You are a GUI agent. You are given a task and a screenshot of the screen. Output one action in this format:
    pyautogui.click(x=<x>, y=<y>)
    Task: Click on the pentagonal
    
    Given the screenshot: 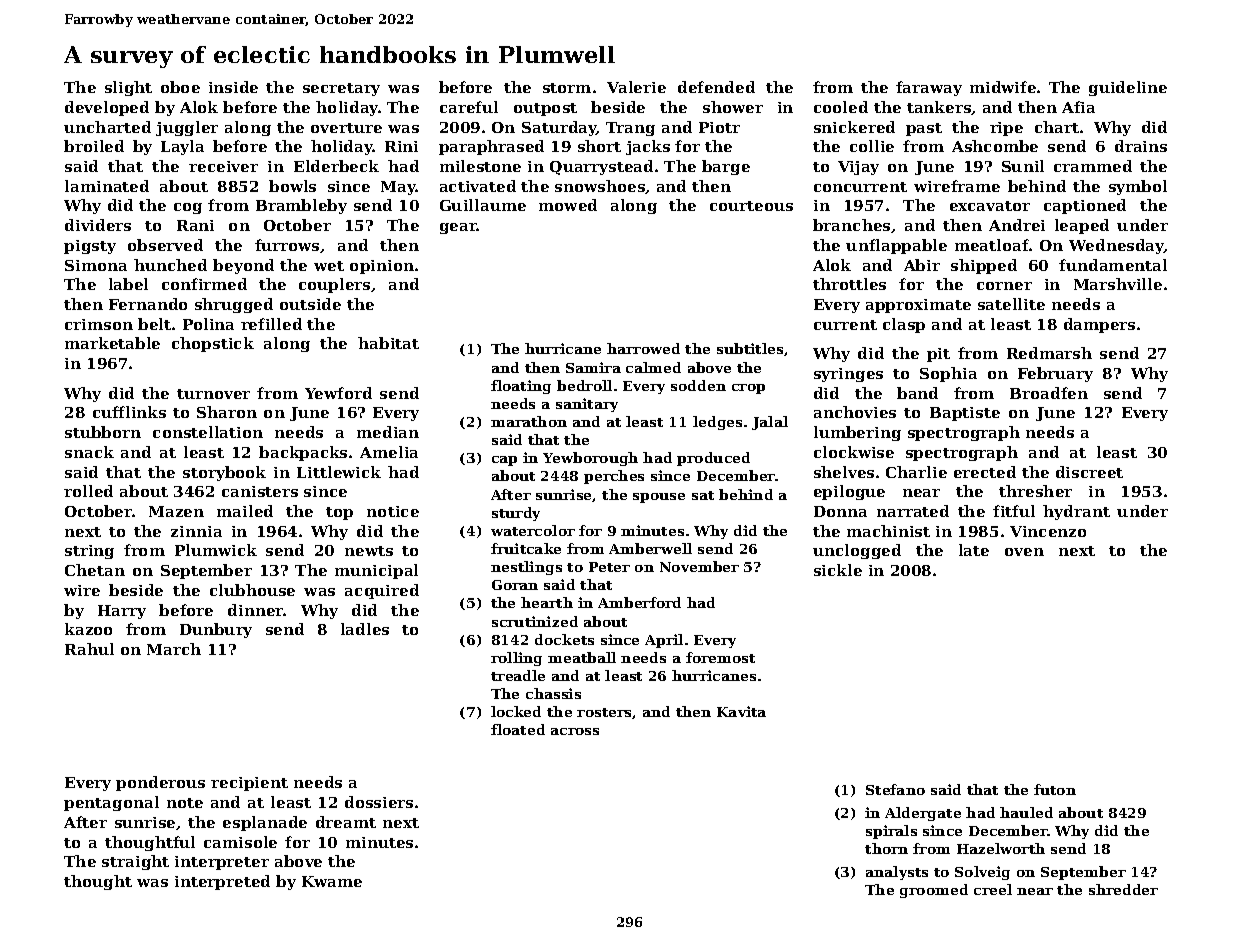 What is the action you would take?
    pyautogui.click(x=111, y=803)
